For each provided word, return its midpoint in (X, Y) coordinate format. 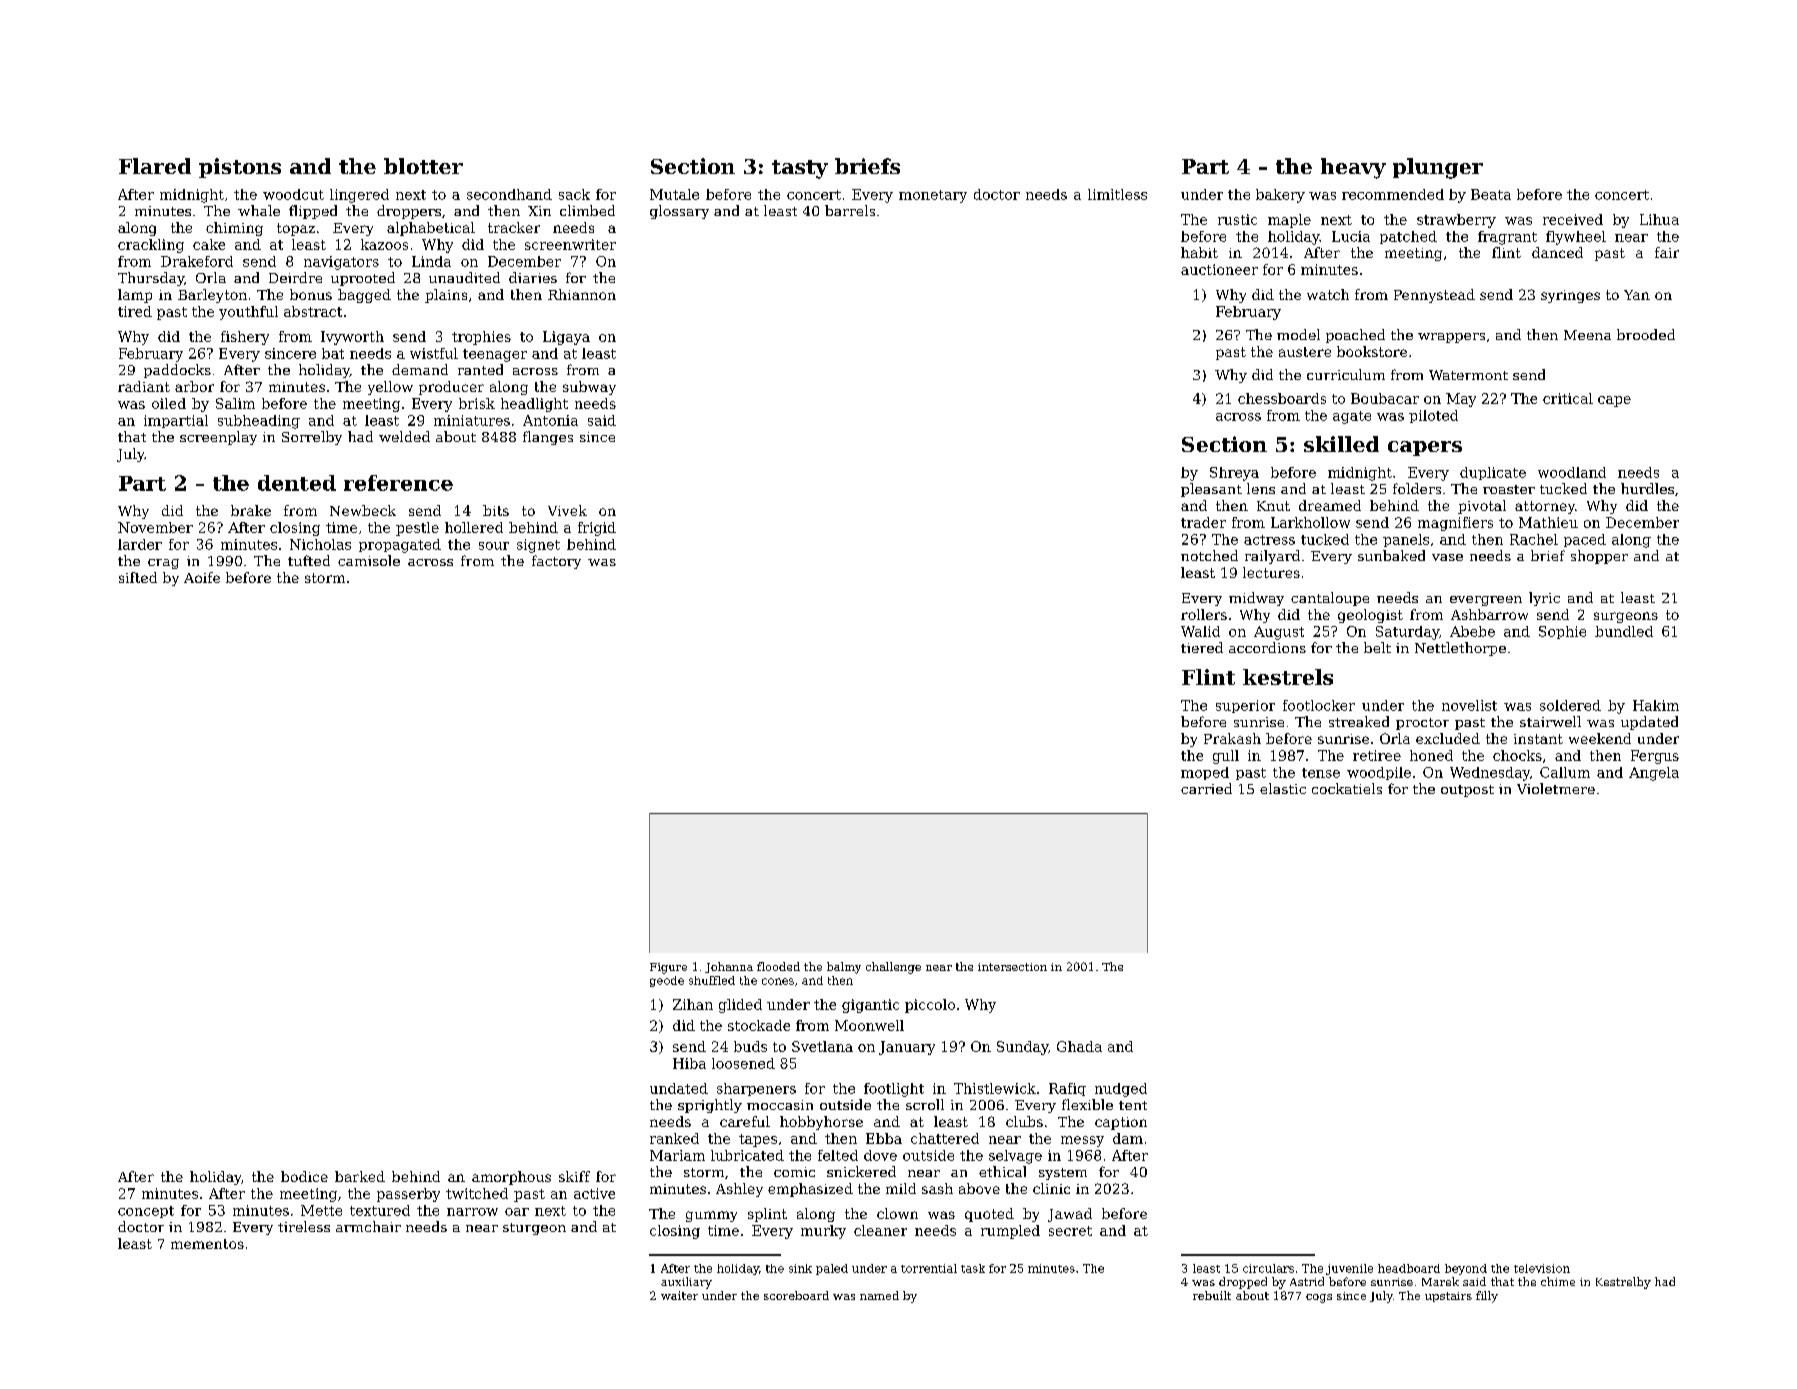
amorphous (511, 1178)
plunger (1438, 168)
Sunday (1022, 1048)
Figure (668, 968)
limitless (1117, 194)
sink (800, 1268)
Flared (155, 166)
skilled (1341, 444)
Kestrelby (1623, 1283)
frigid (597, 529)
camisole (369, 560)
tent (1133, 1105)
